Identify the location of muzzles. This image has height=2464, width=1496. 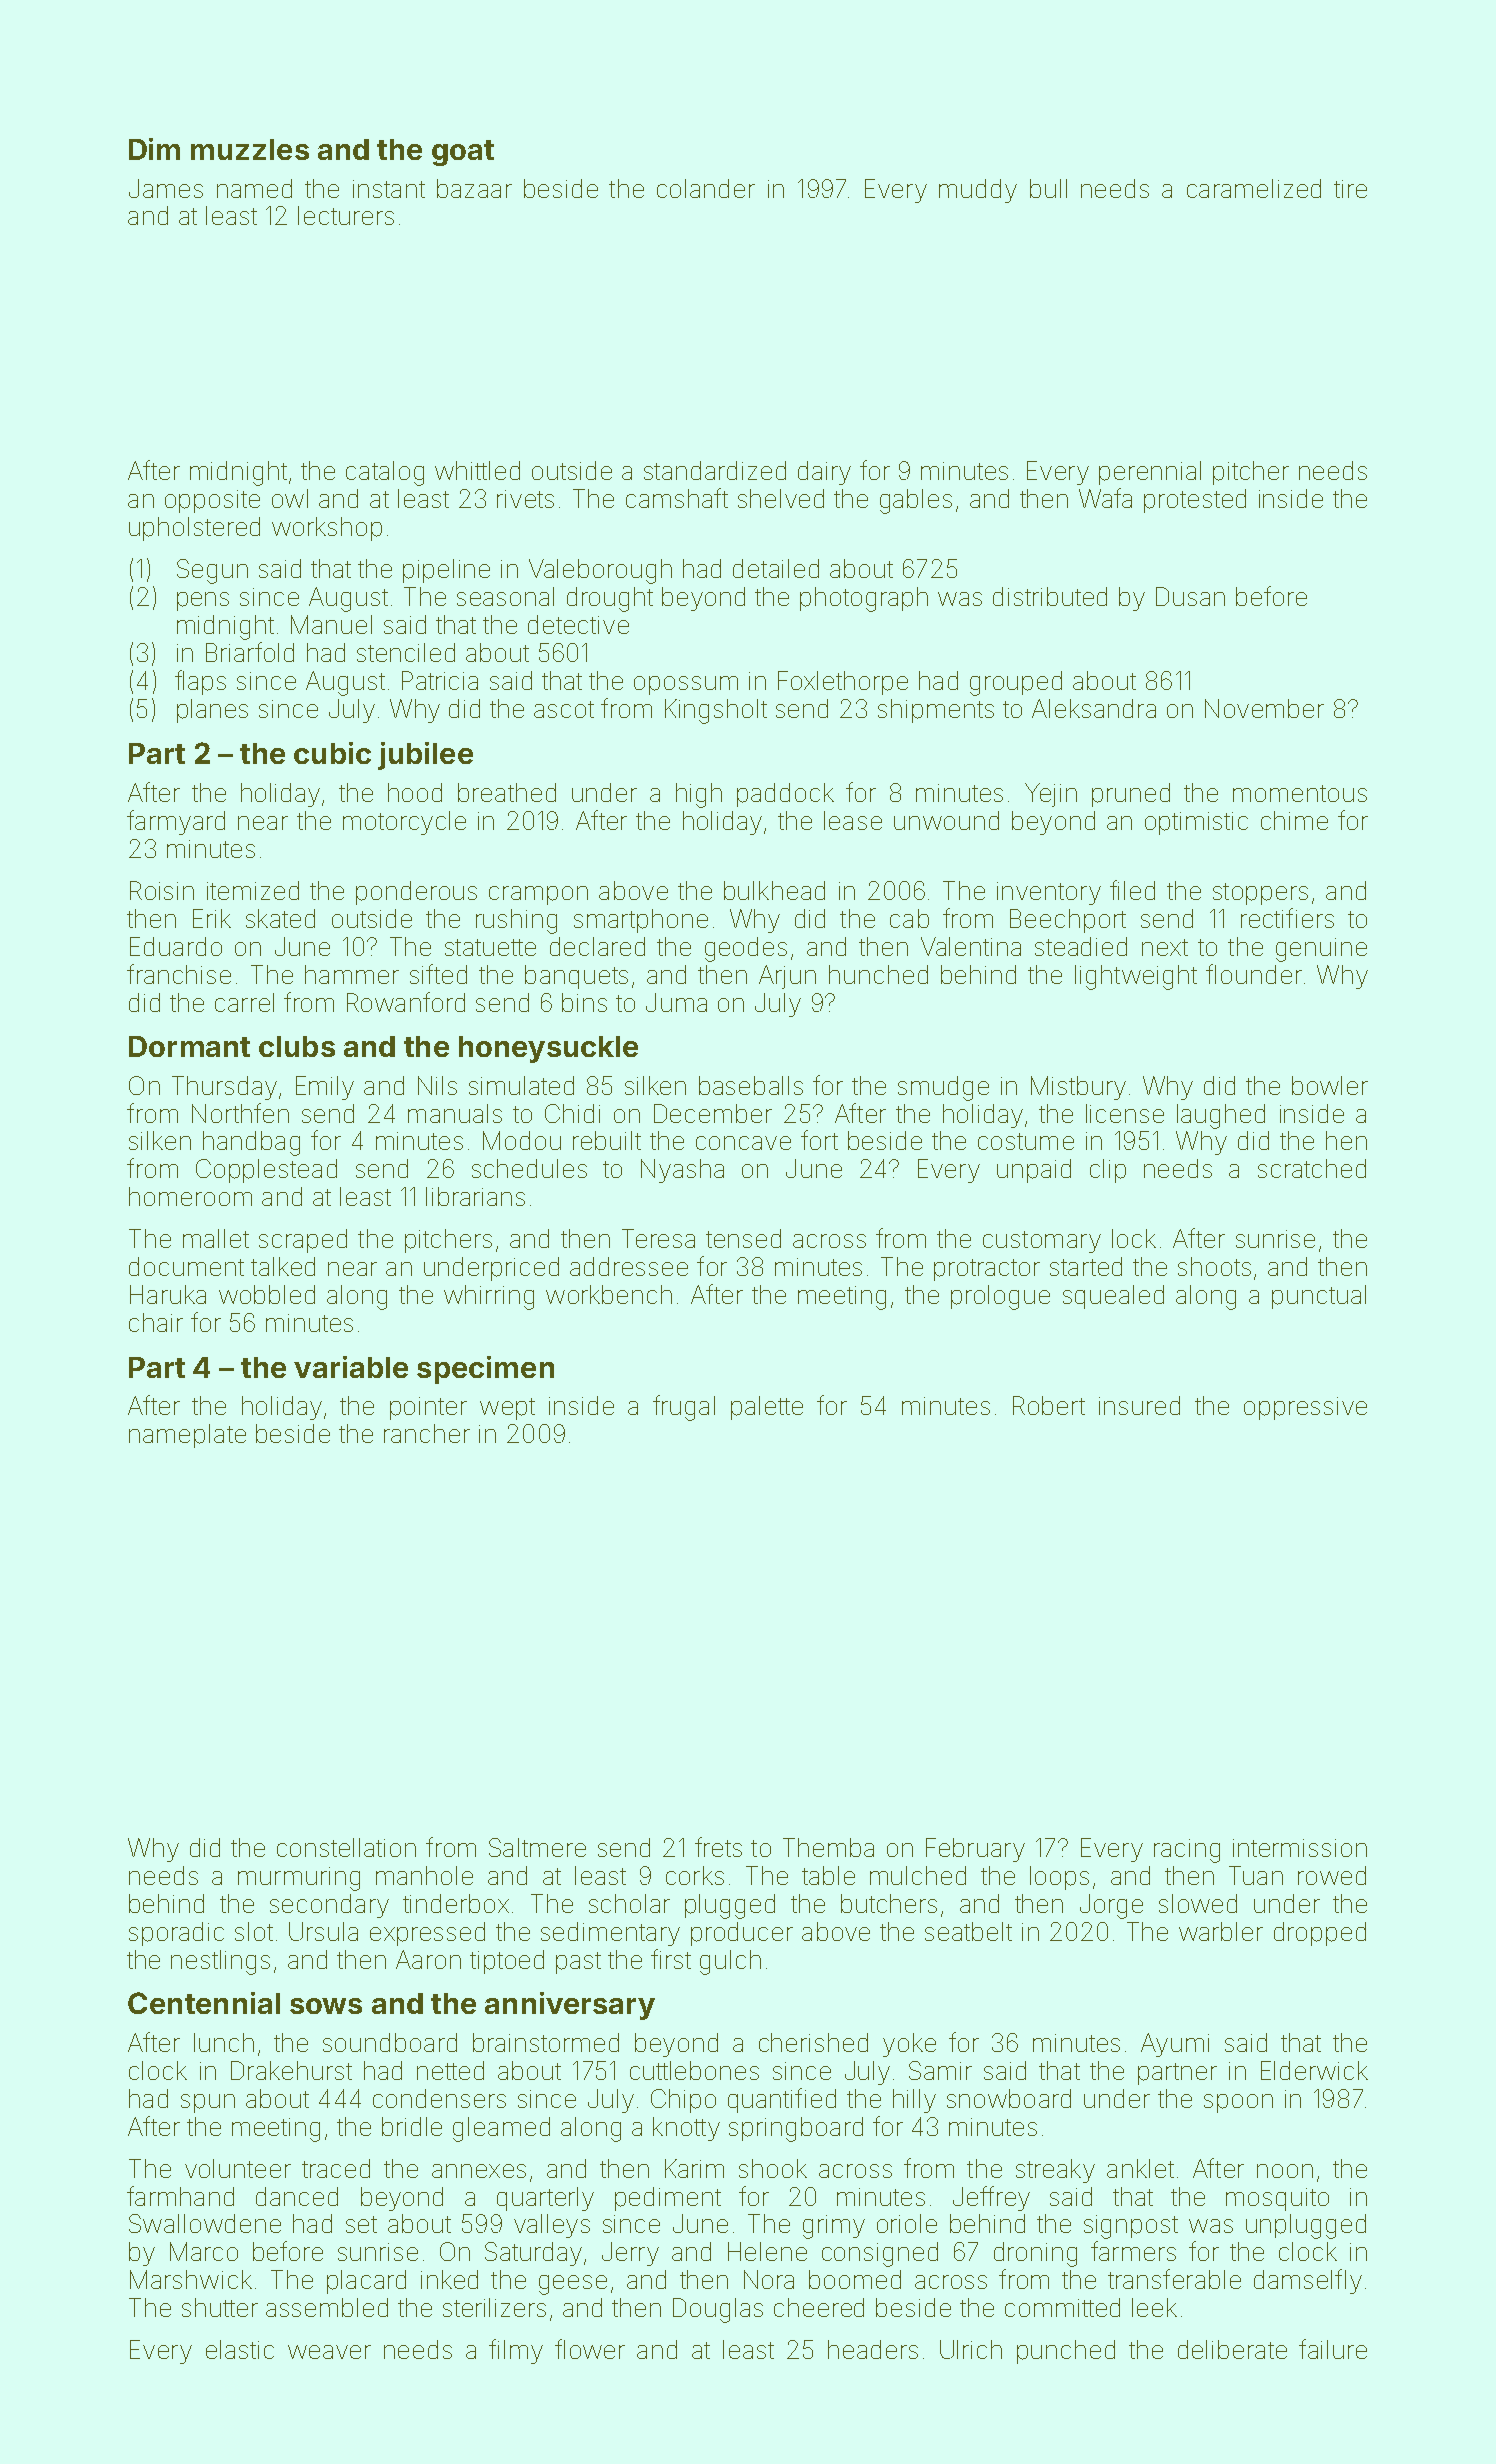
(250, 149).
